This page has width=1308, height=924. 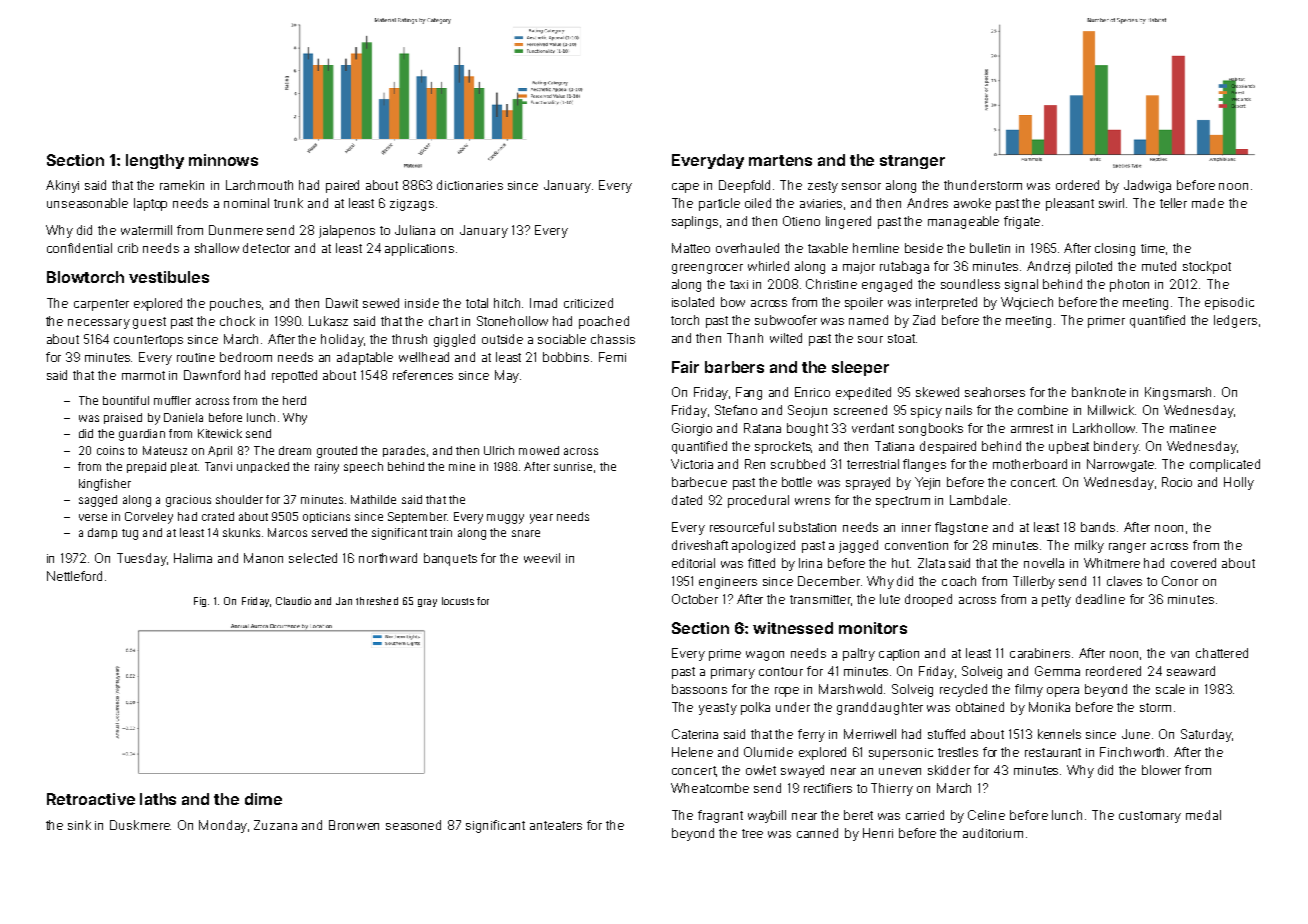 I want to click on wagon, so click(x=765, y=656).
